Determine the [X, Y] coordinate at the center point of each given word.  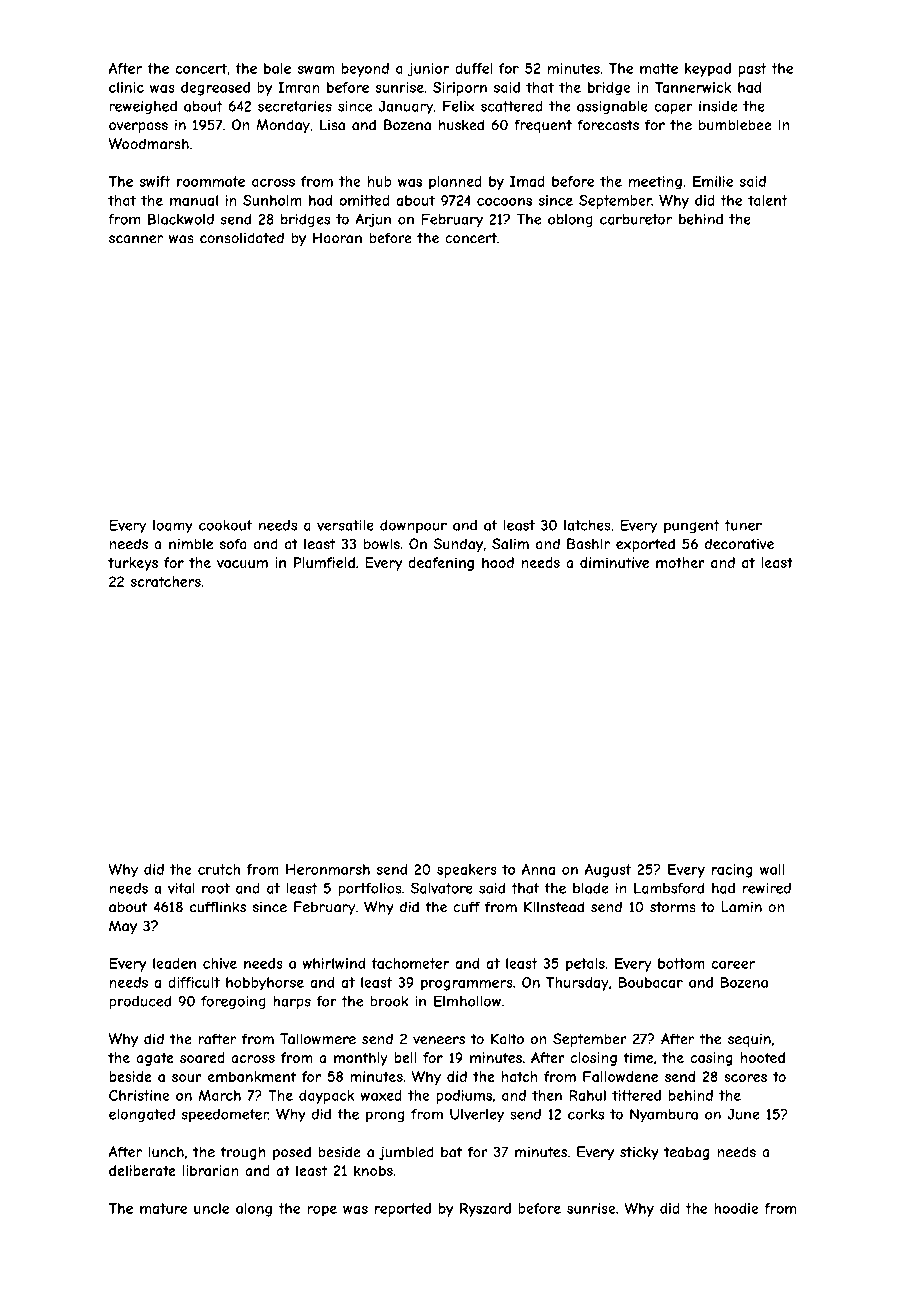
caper [673, 108]
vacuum [242, 564]
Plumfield [324, 562]
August [608, 871]
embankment [252, 1076]
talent [768, 200]
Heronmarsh [328, 869]
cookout [225, 525]
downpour [413, 526]
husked [461, 125]
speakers [467, 871]
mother [680, 562]
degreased [215, 89]
